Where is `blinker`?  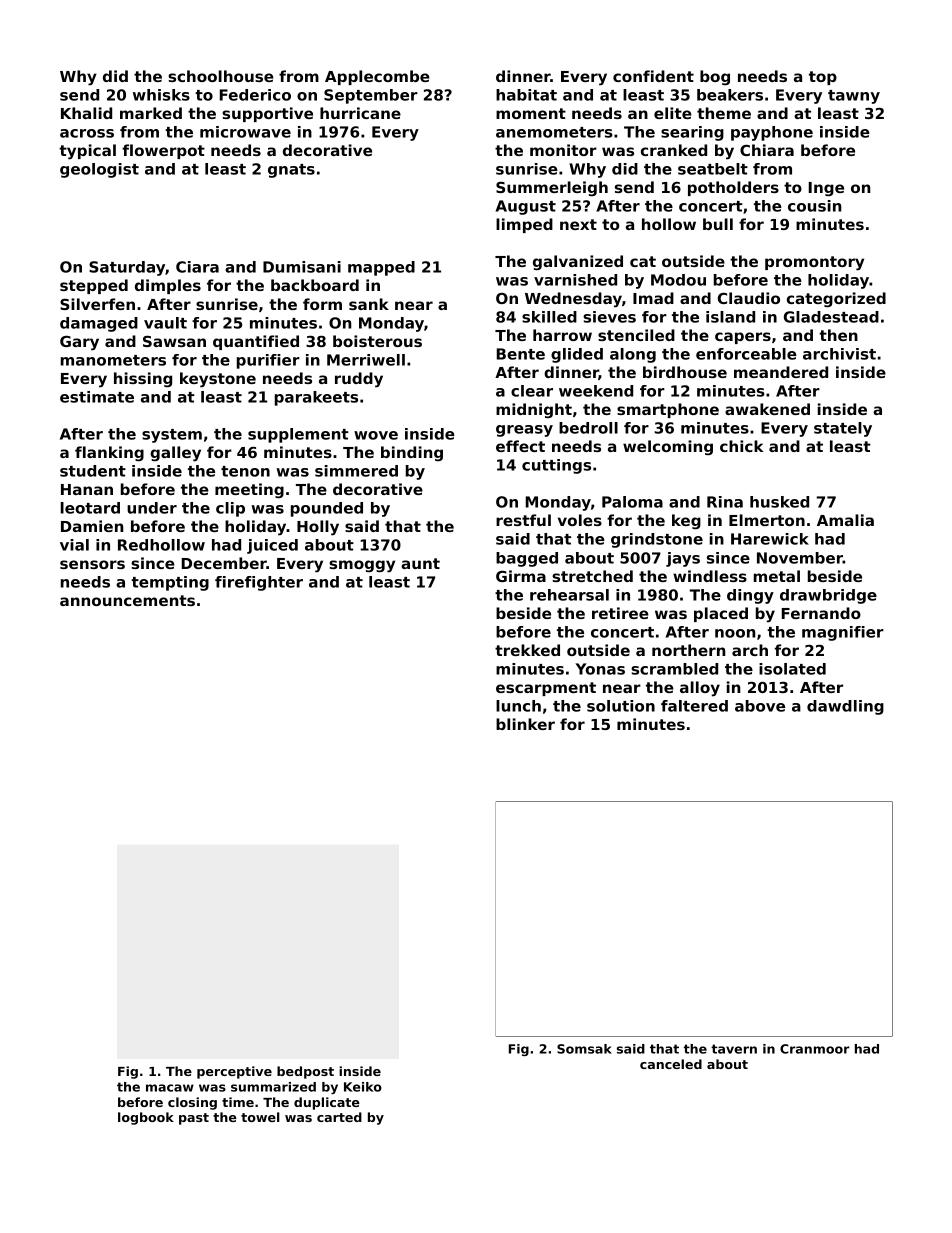
blinker is located at coordinates (525, 724).
